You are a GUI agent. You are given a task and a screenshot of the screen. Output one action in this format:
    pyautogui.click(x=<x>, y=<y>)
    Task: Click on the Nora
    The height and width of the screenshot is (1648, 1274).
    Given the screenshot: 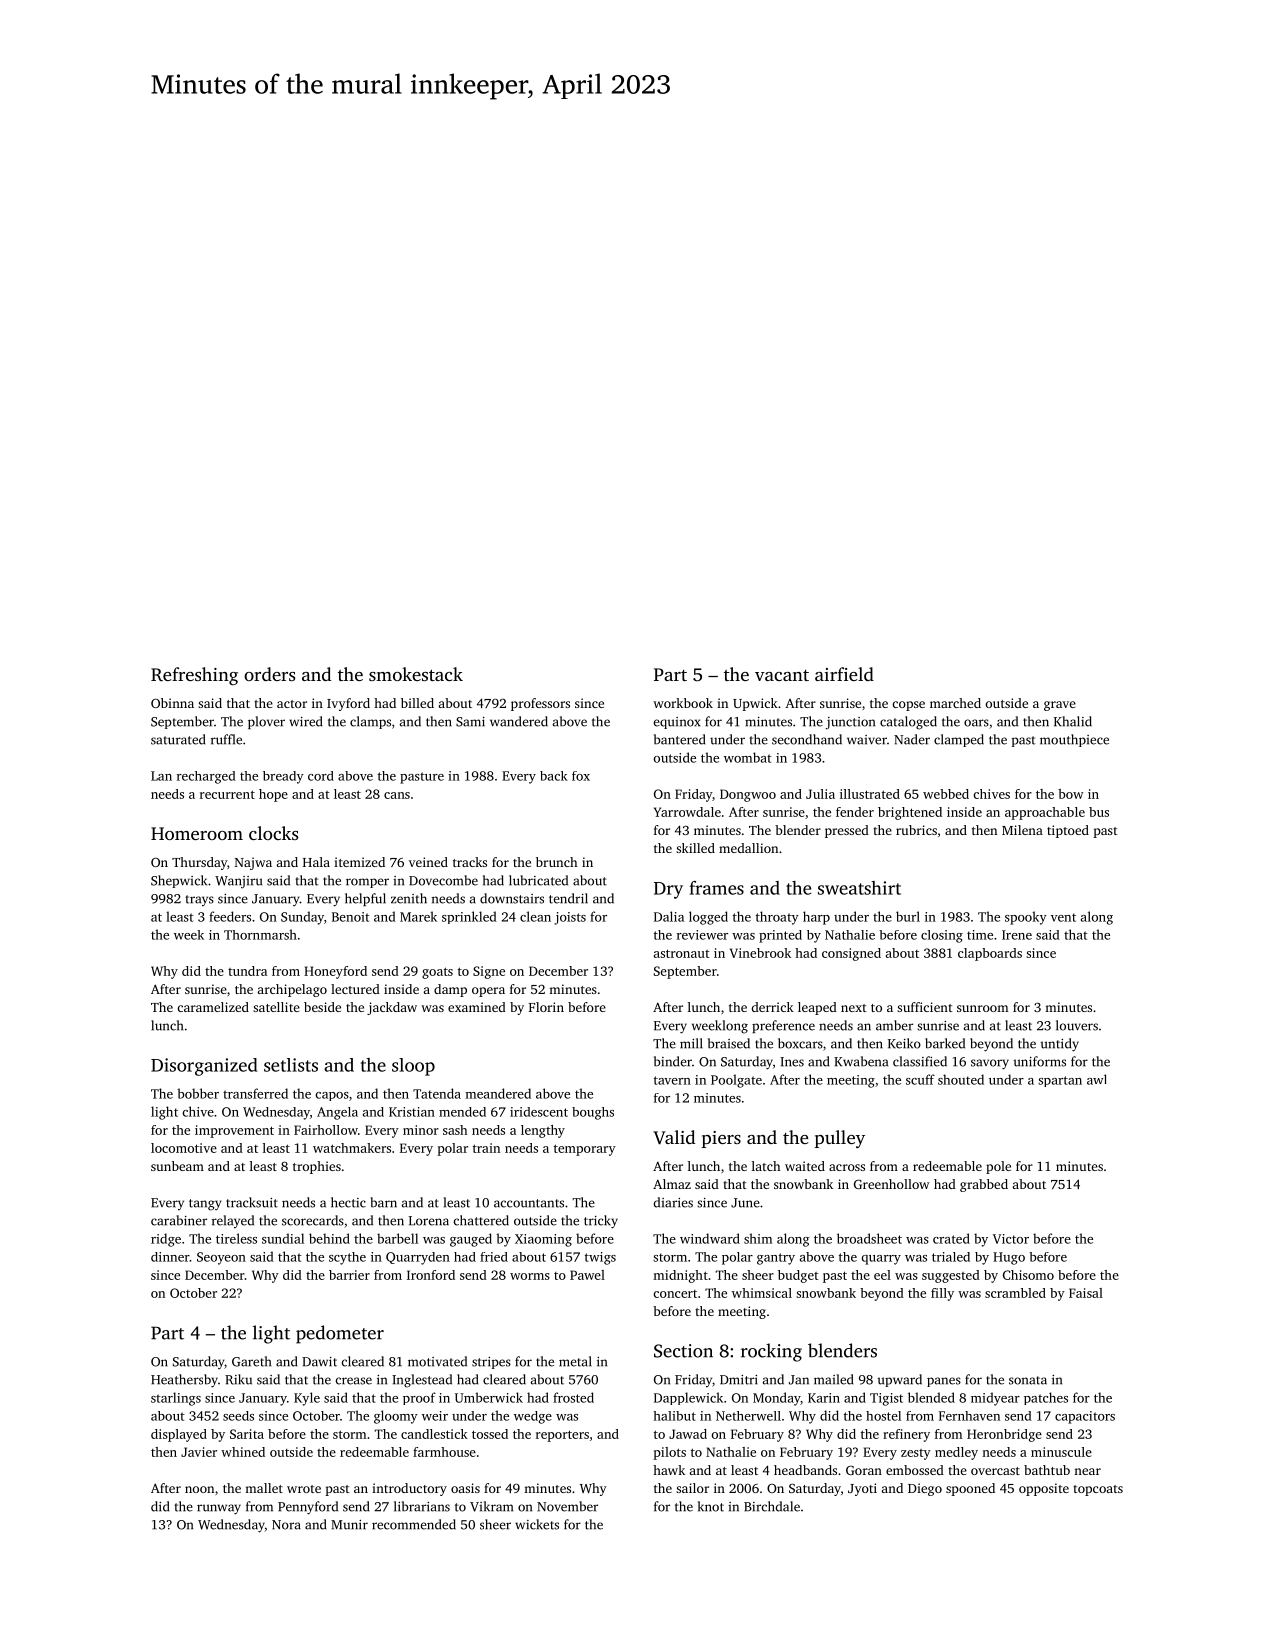 What is the action you would take?
    pyautogui.click(x=286, y=1525)
